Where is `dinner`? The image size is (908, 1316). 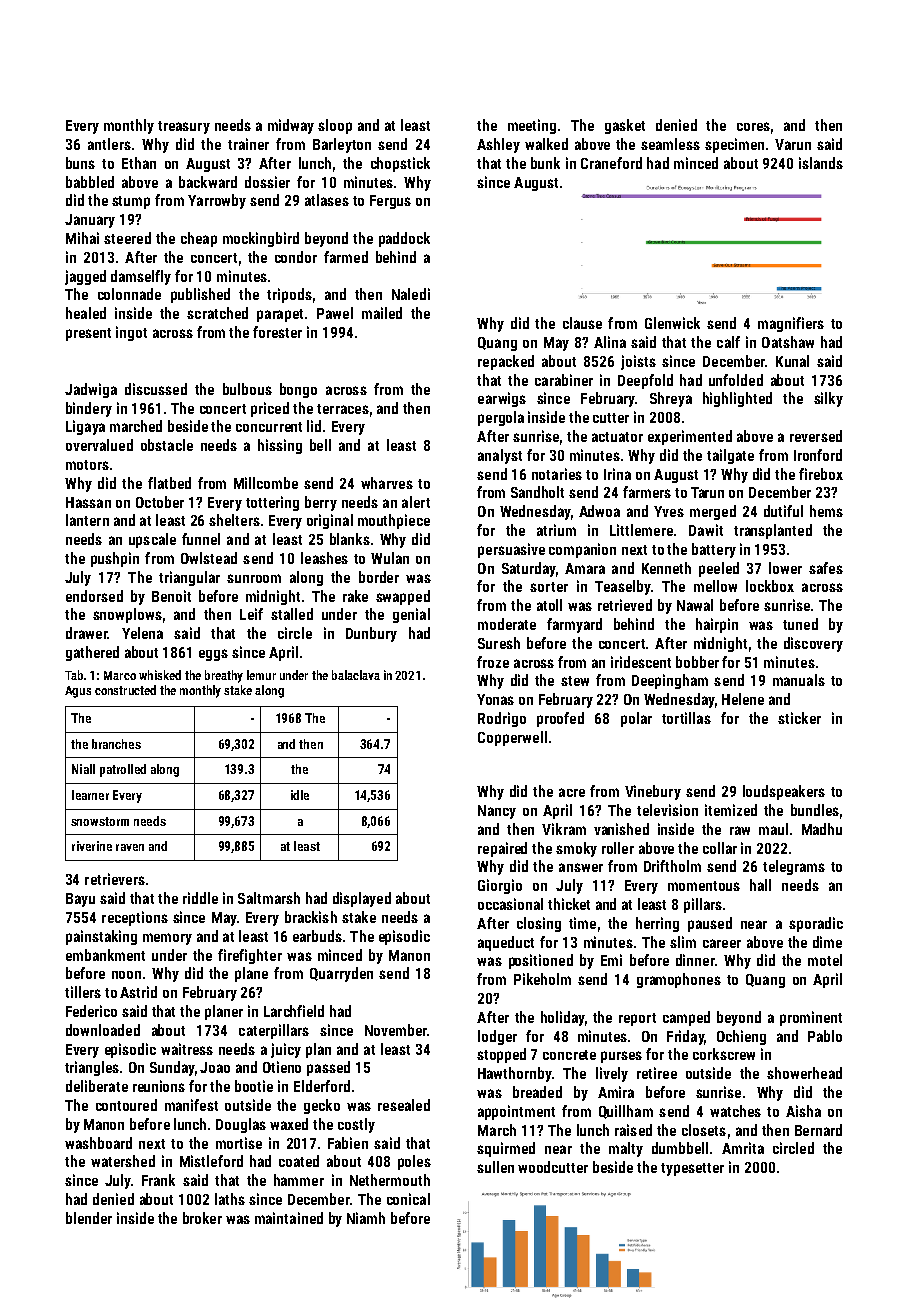
dinner is located at coordinates (695, 960).
